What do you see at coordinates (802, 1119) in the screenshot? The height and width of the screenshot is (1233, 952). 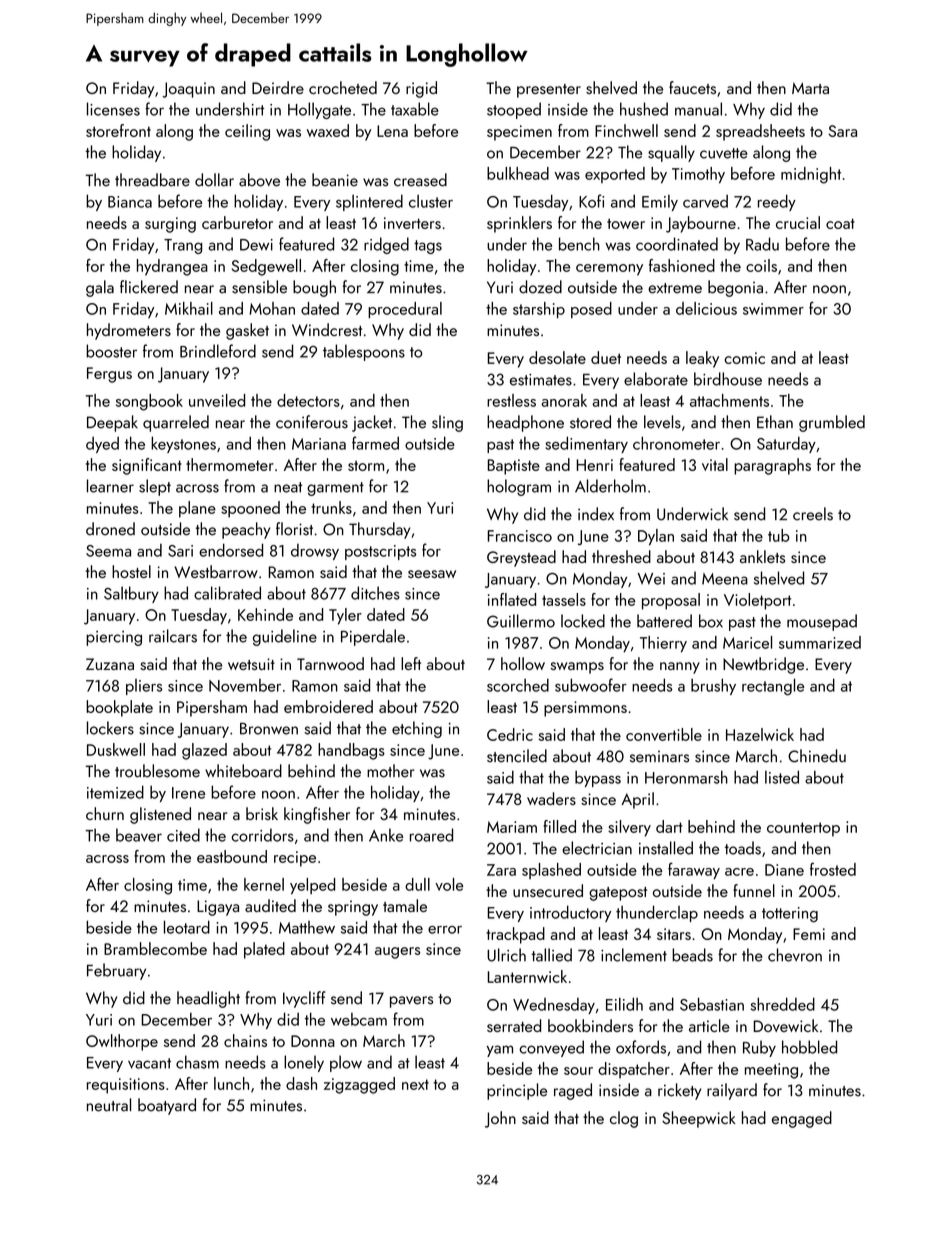 I see `engaged` at bounding box center [802, 1119].
